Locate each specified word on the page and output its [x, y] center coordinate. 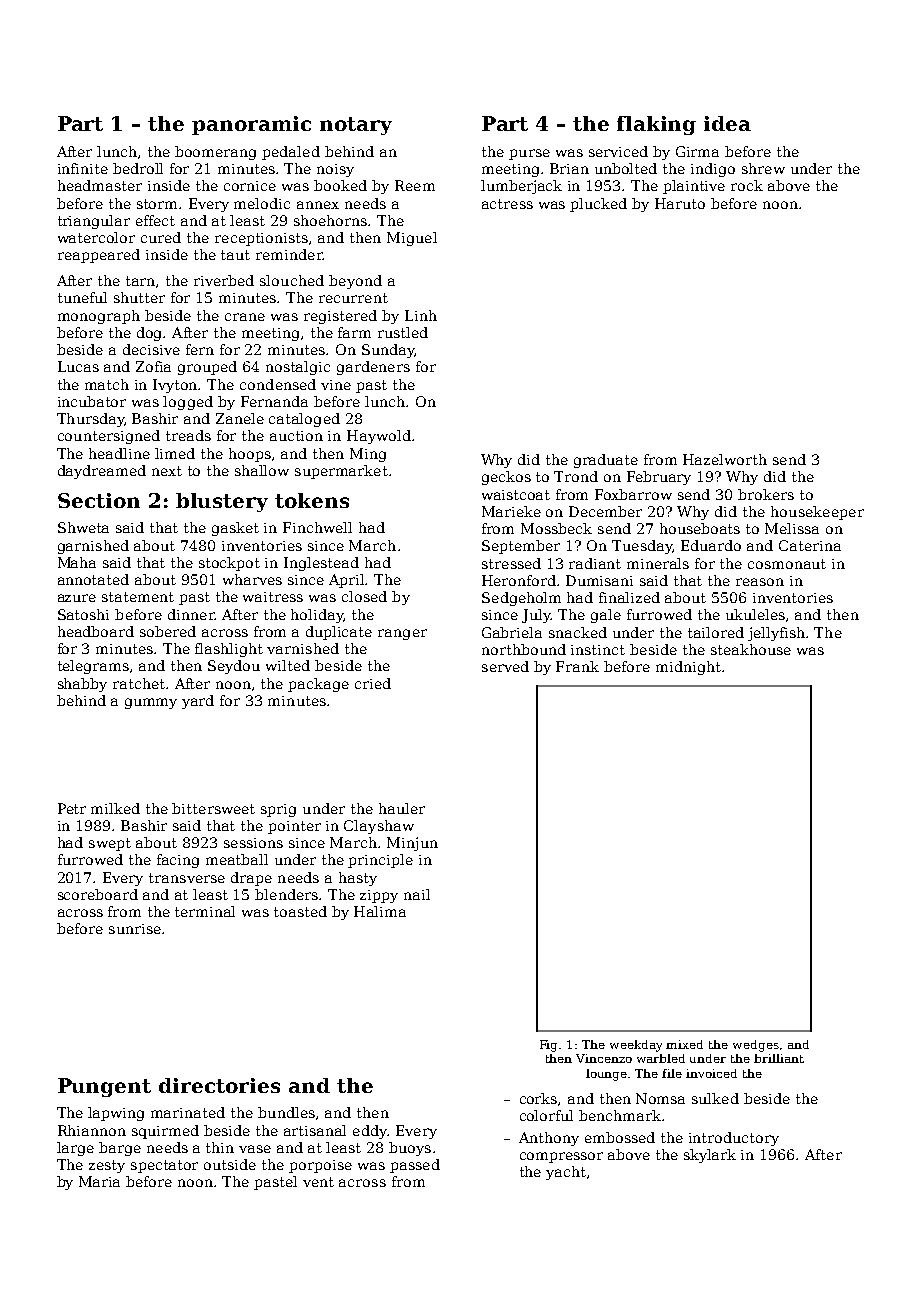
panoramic [251, 125]
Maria [99, 1181]
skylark [710, 1156]
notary [356, 126]
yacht [566, 1173]
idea [727, 123]
